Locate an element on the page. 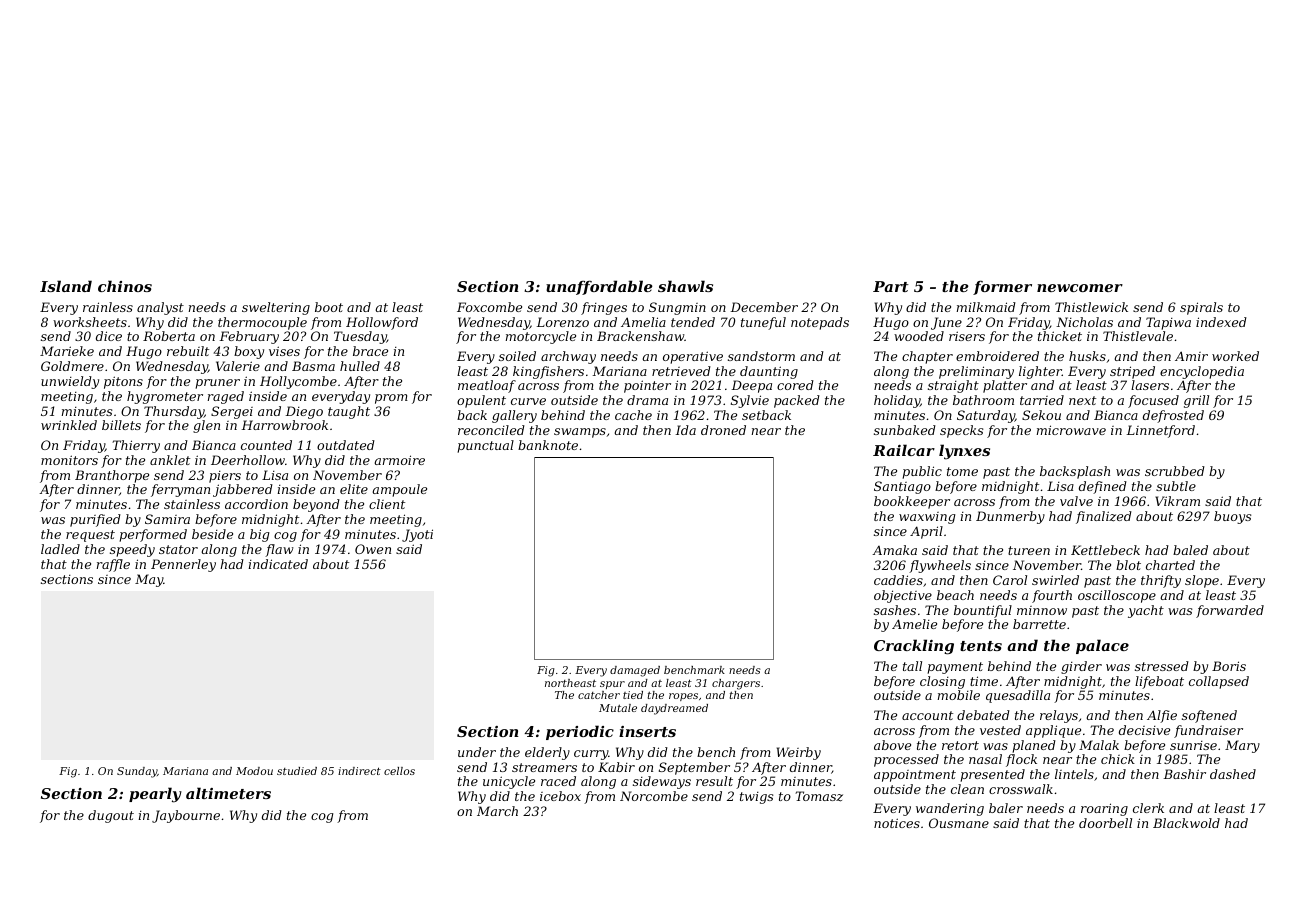  payment is located at coordinates (955, 668).
